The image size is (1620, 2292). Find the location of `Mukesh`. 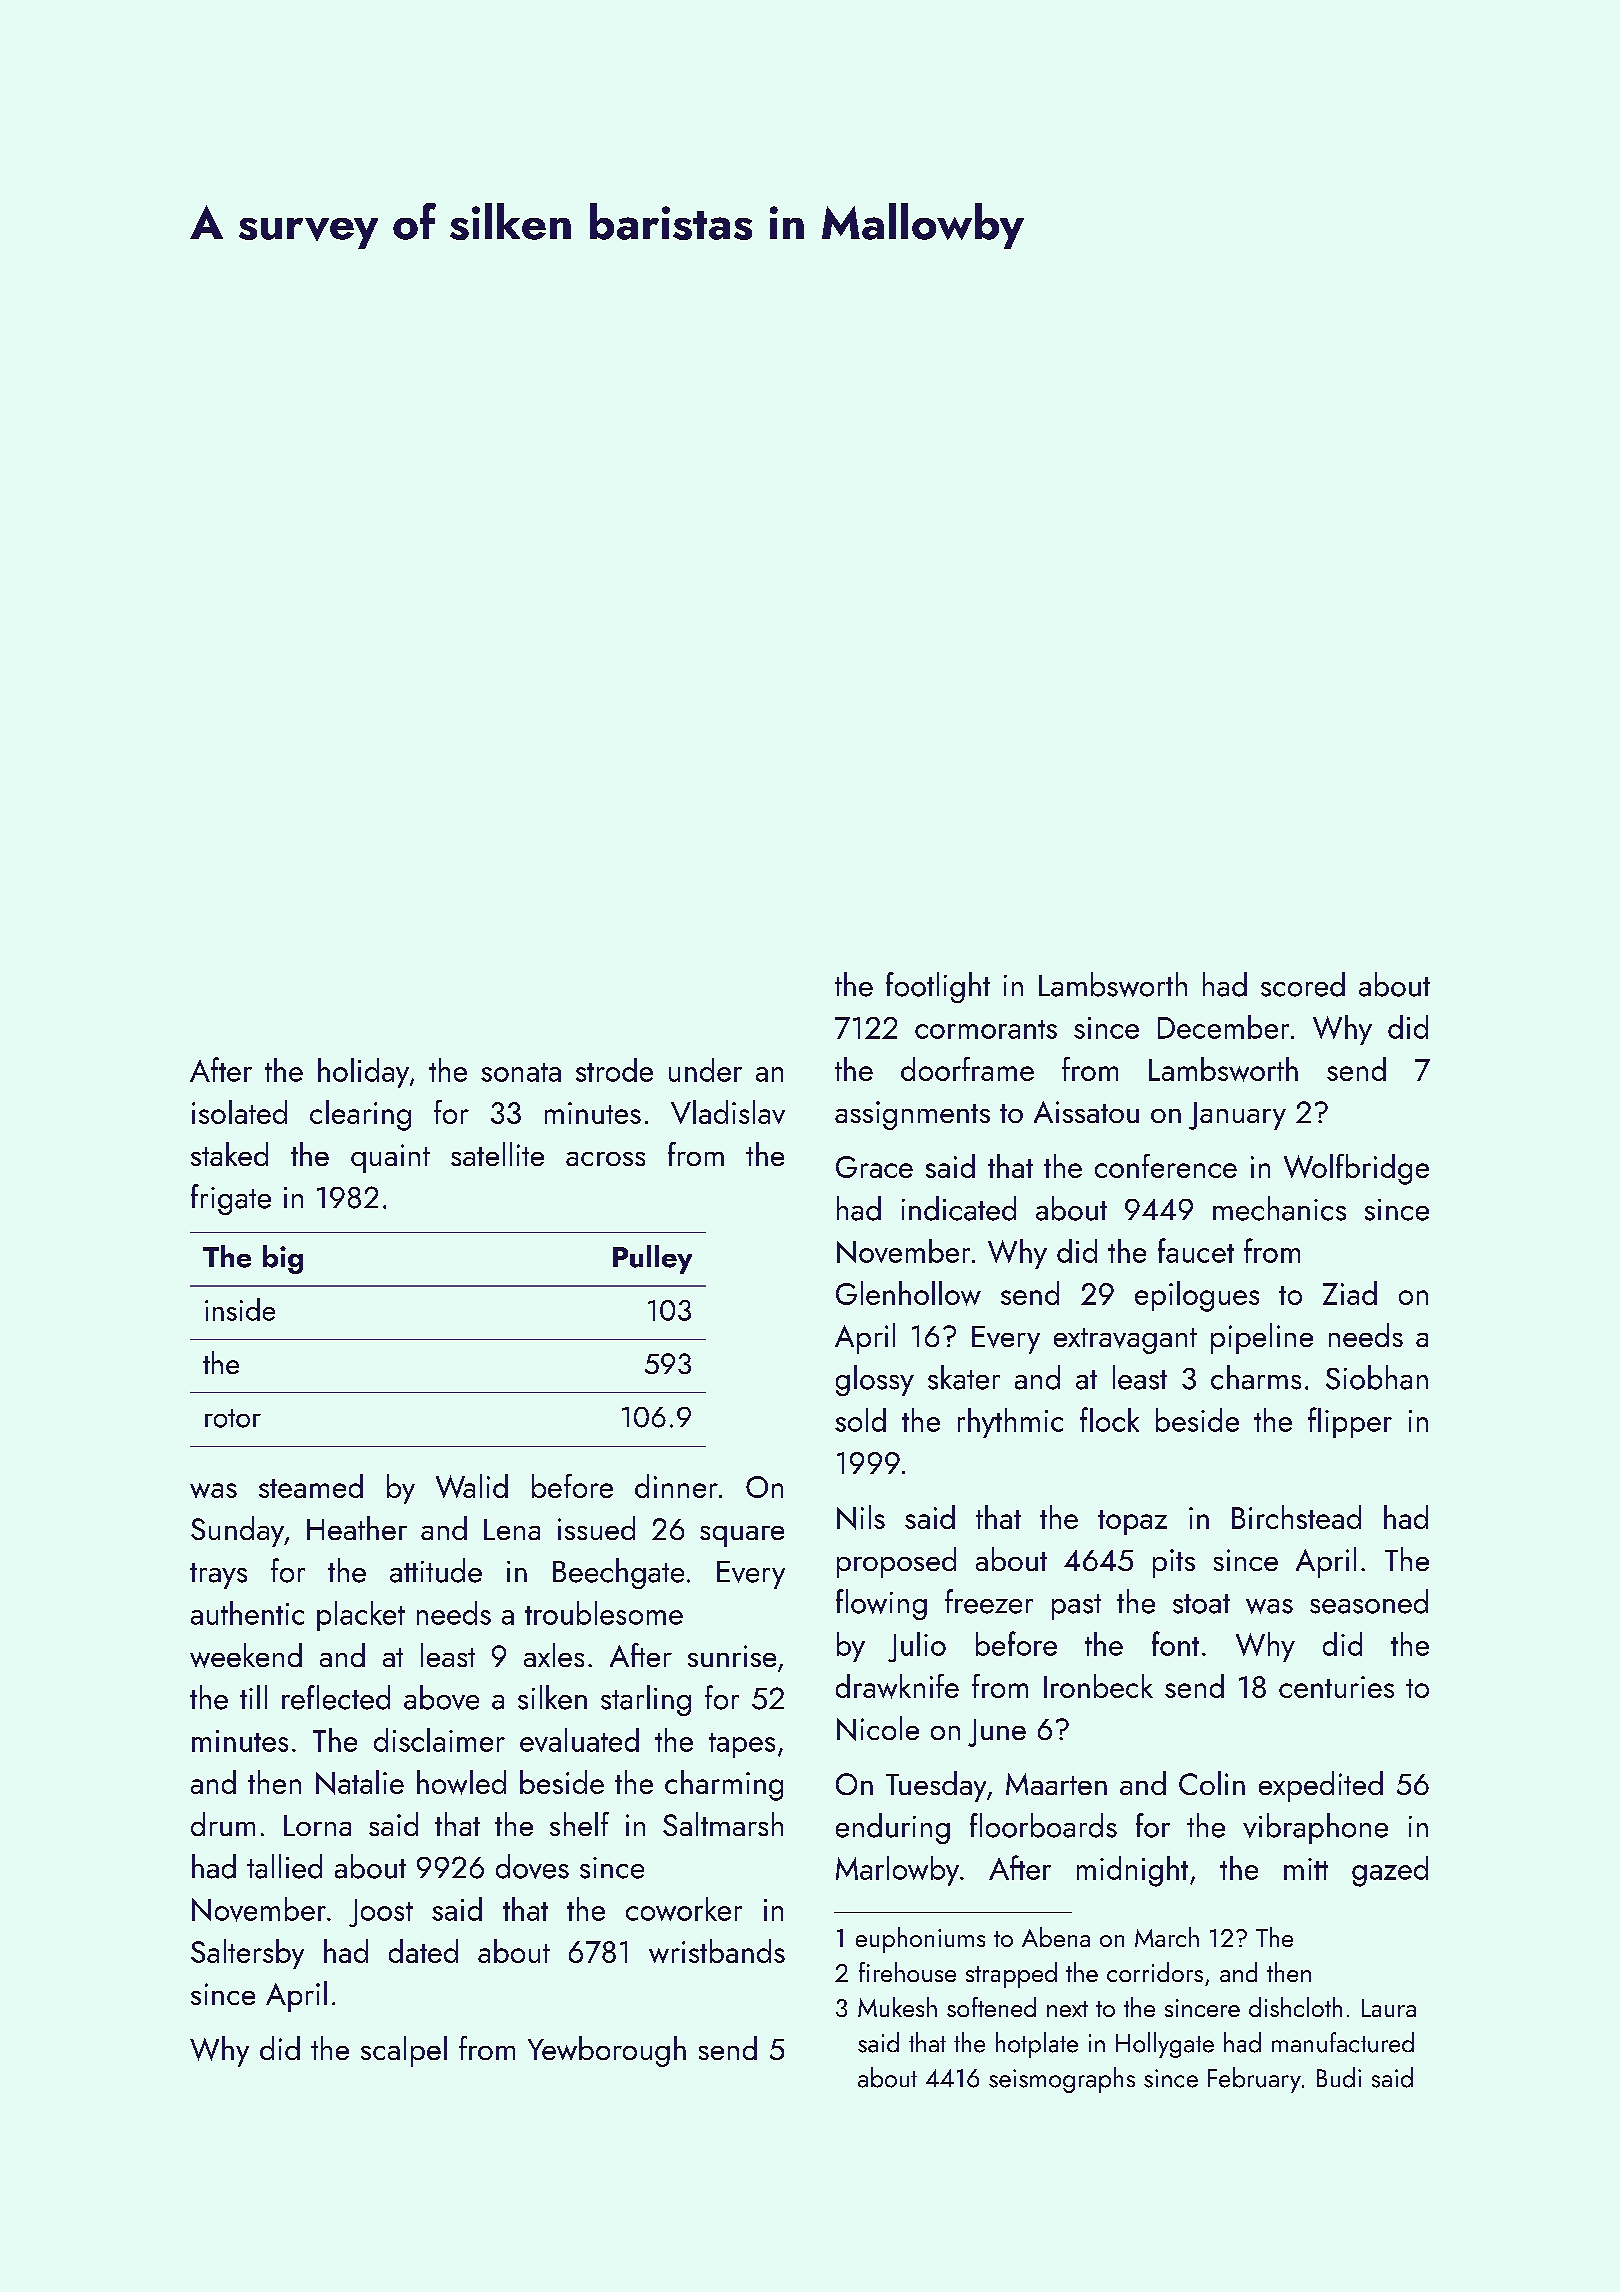

Mukesh is located at coordinates (897, 2007).
